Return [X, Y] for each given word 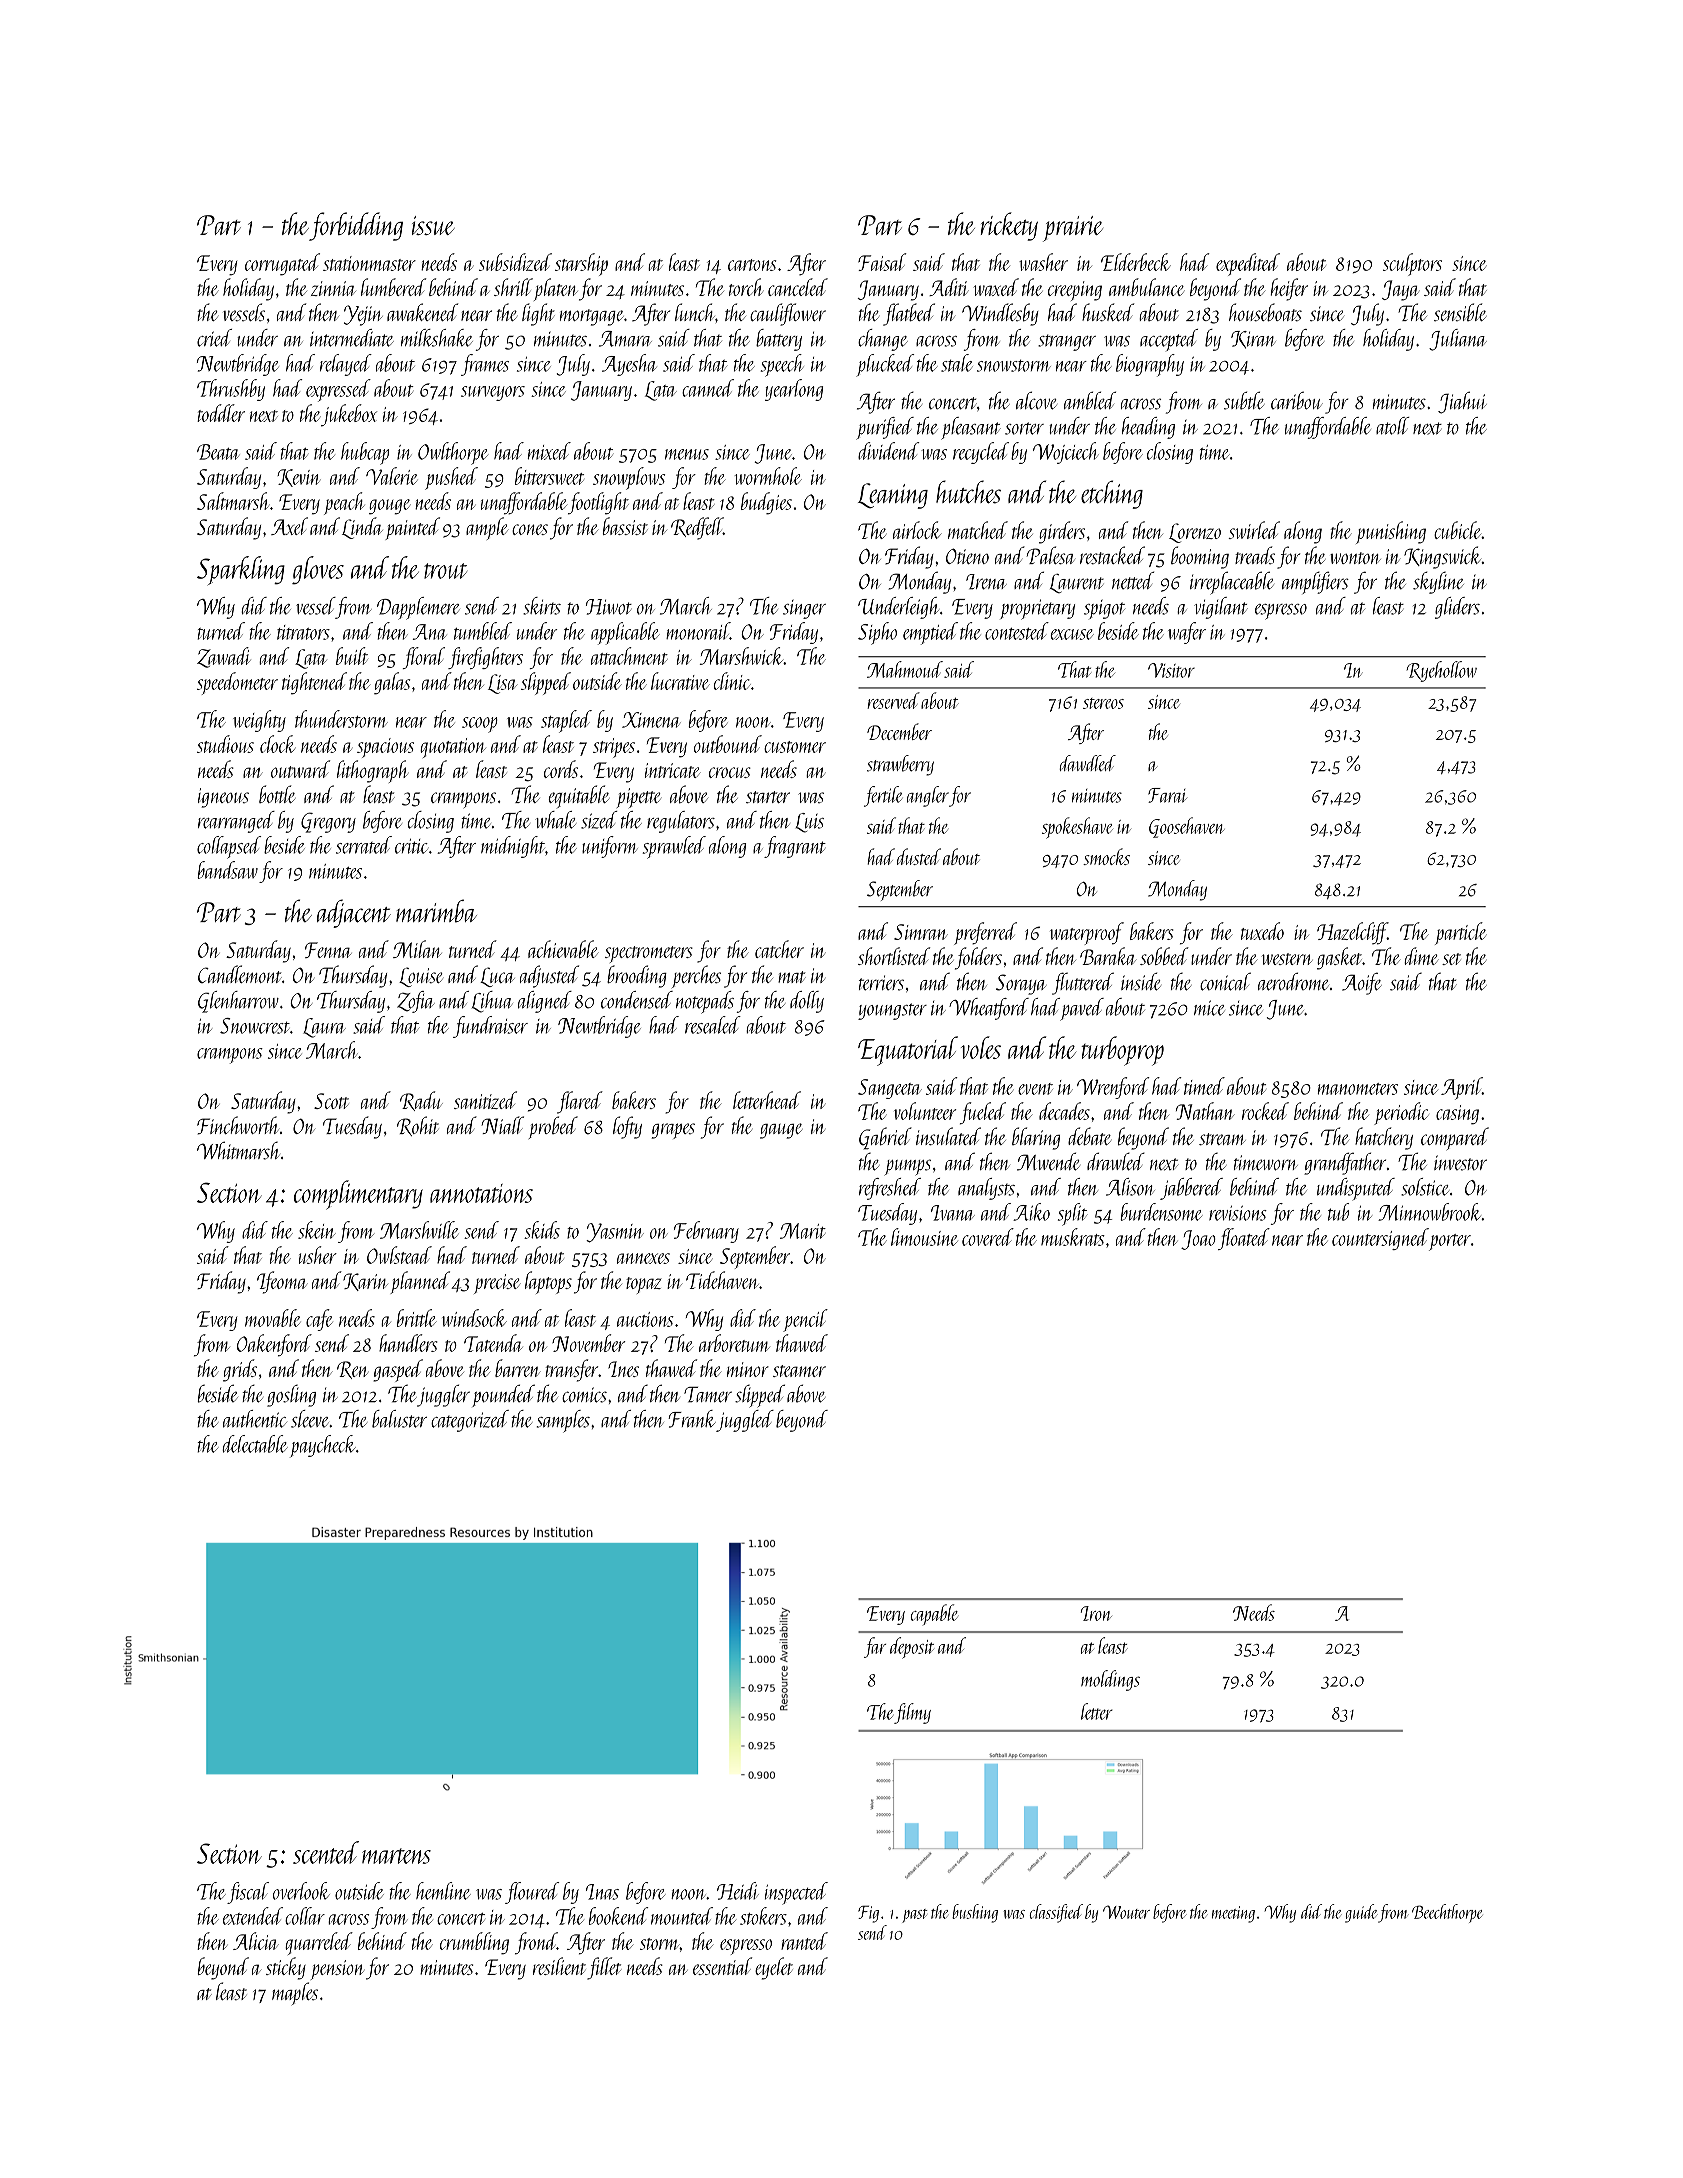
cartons [752, 265]
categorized [470, 1421]
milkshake [437, 338]
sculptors [1412, 264]
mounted [682, 1916]
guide [1361, 1913]
